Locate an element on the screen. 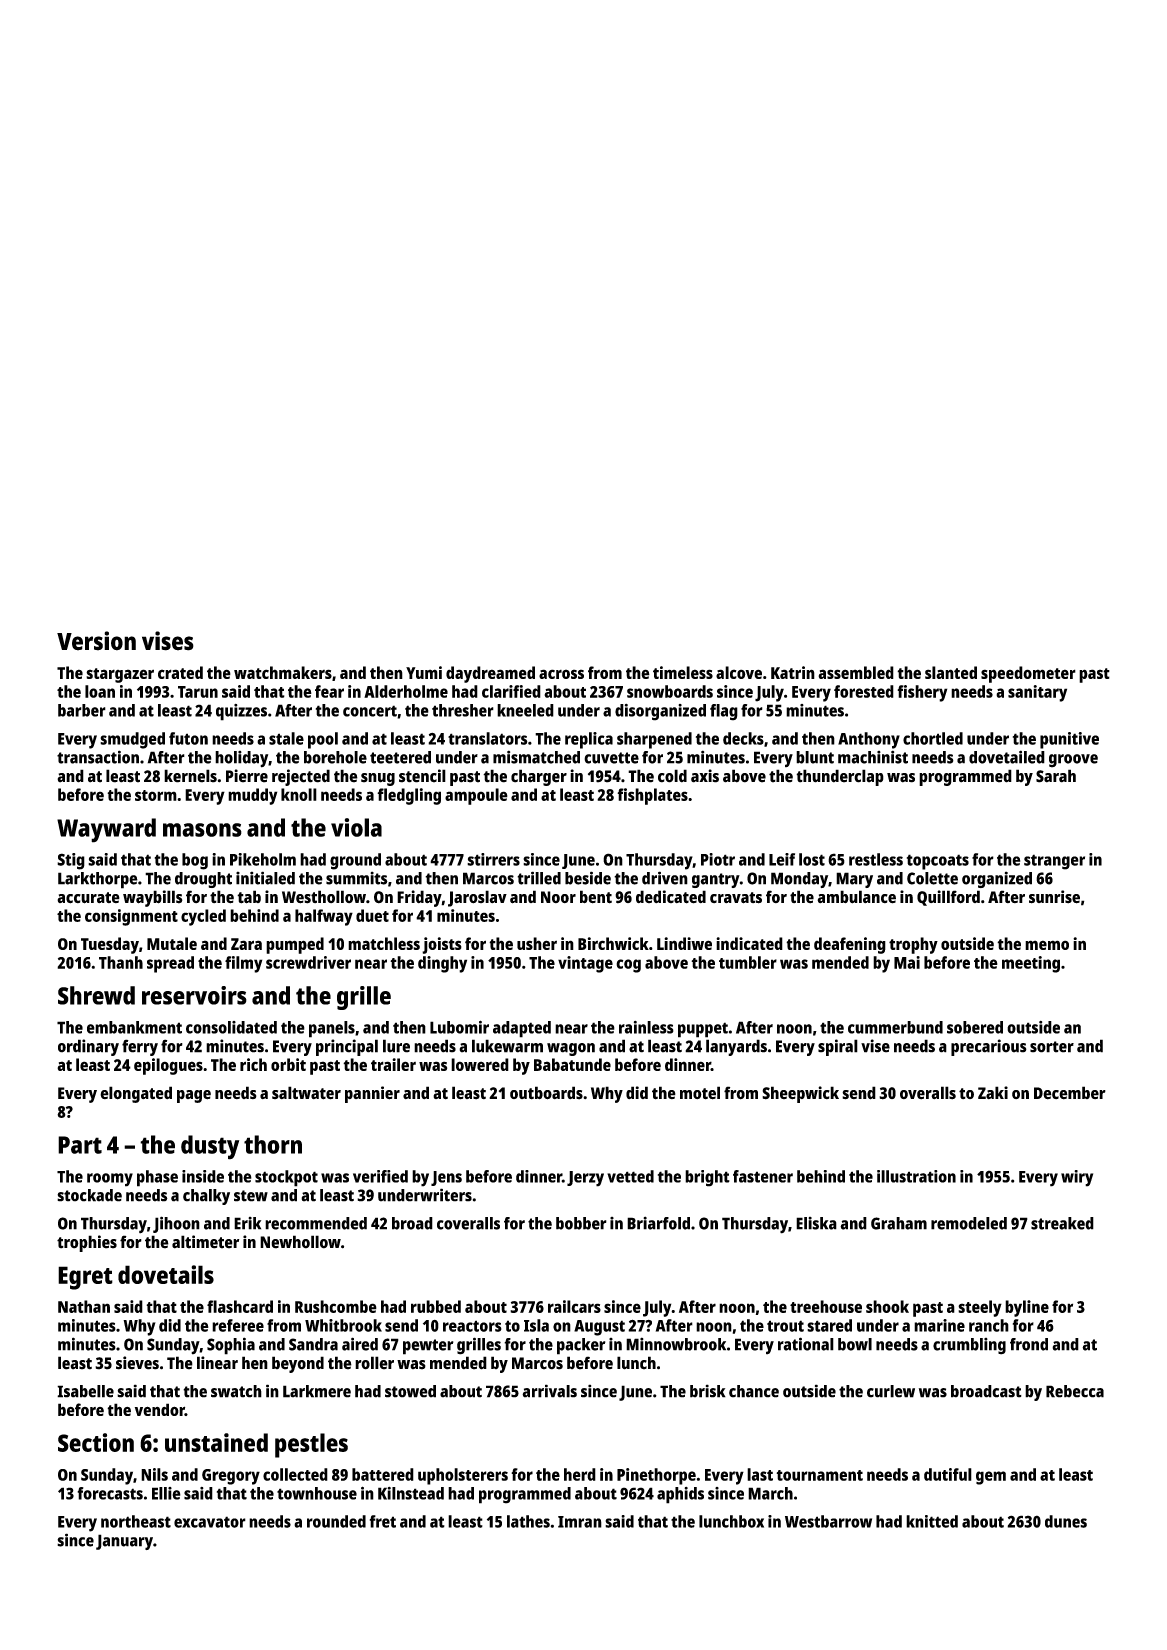 The width and height of the screenshot is (1167, 1650). forested is located at coordinates (864, 691).
